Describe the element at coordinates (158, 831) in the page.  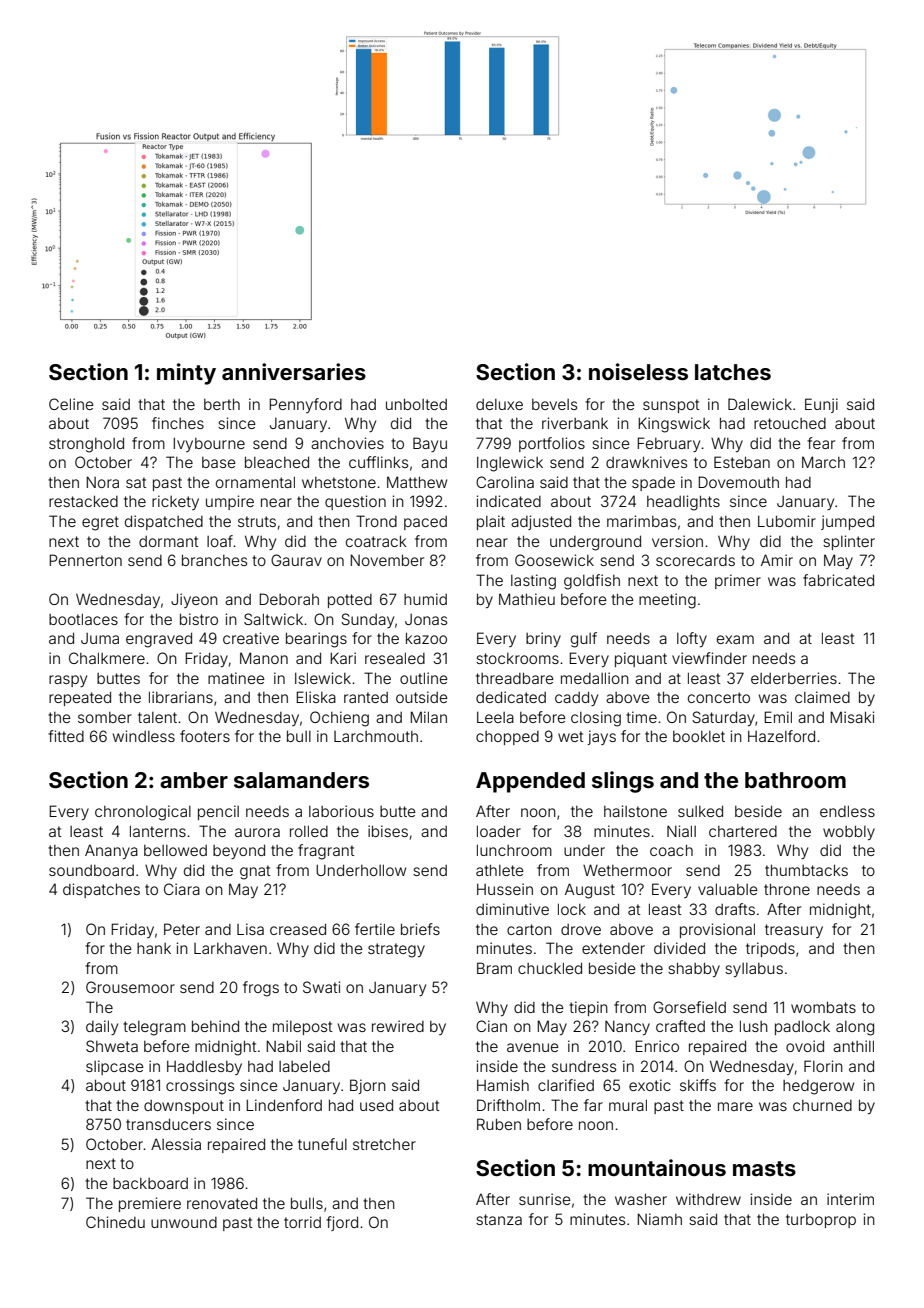
I see `lanterns` at that location.
